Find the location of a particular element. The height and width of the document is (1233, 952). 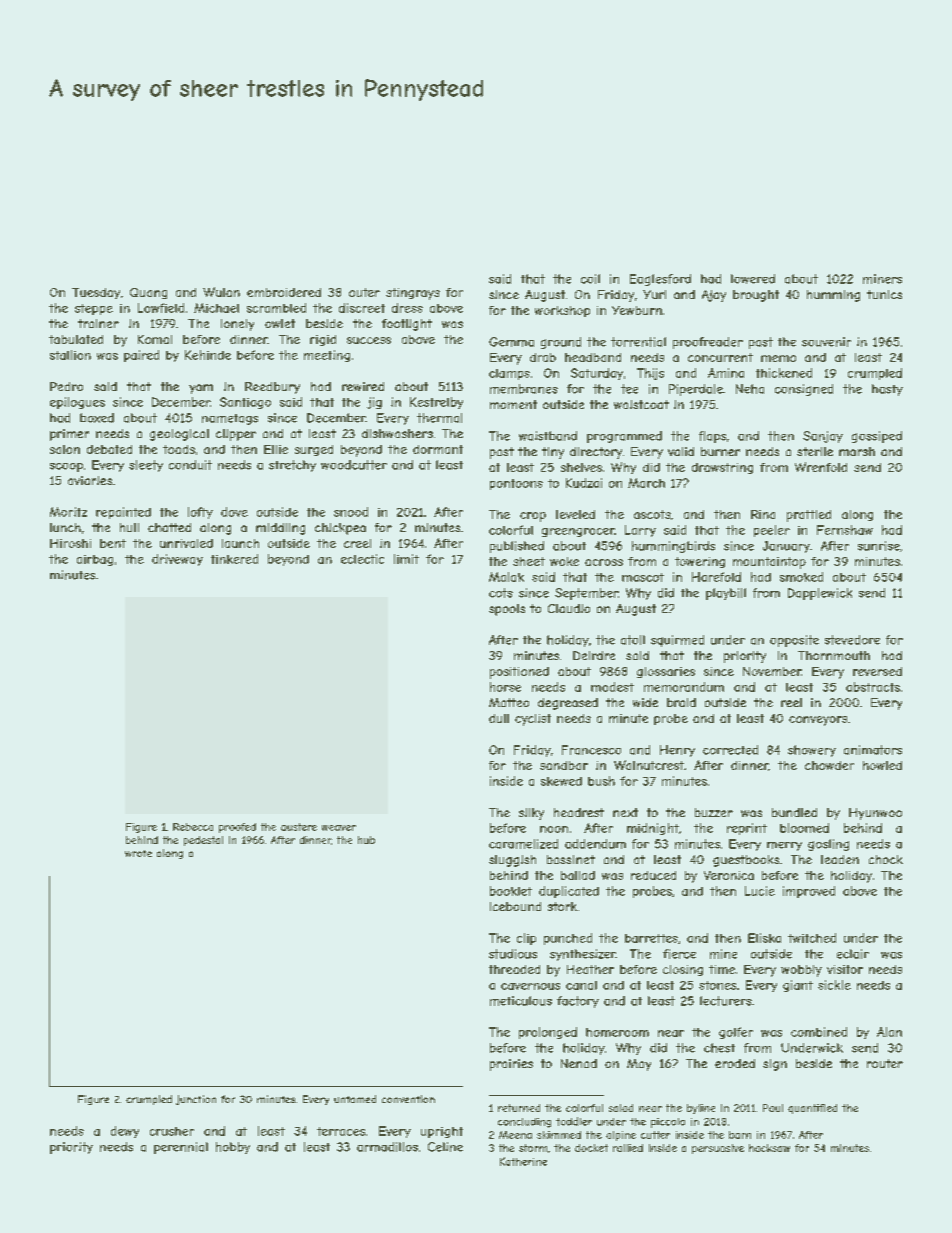

limit is located at coordinates (406, 559).
